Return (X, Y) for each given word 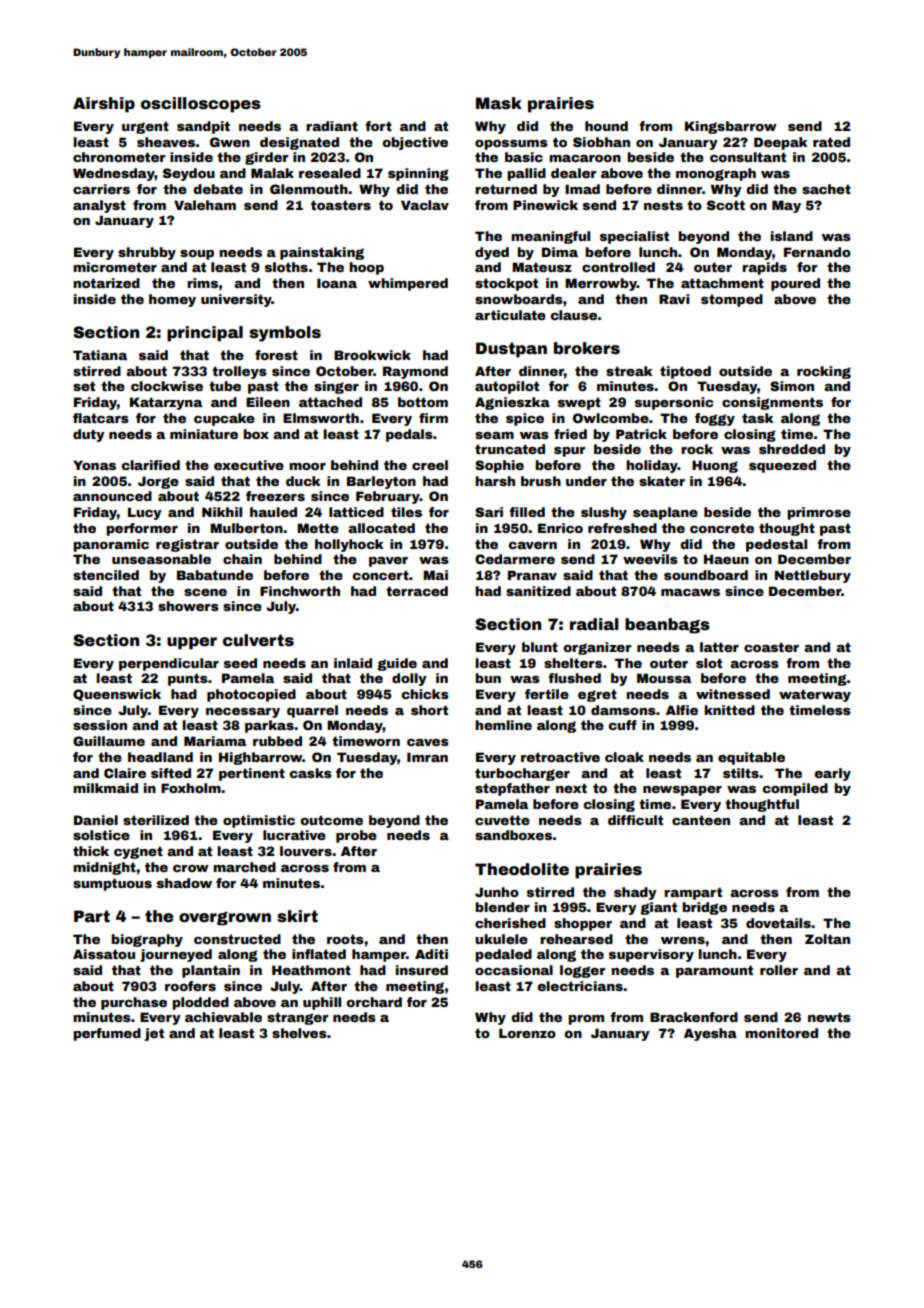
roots (345, 939)
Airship (104, 105)
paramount (714, 971)
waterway (815, 695)
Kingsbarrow (731, 127)
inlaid (353, 663)
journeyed (176, 955)
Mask (499, 103)
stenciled (106, 575)
